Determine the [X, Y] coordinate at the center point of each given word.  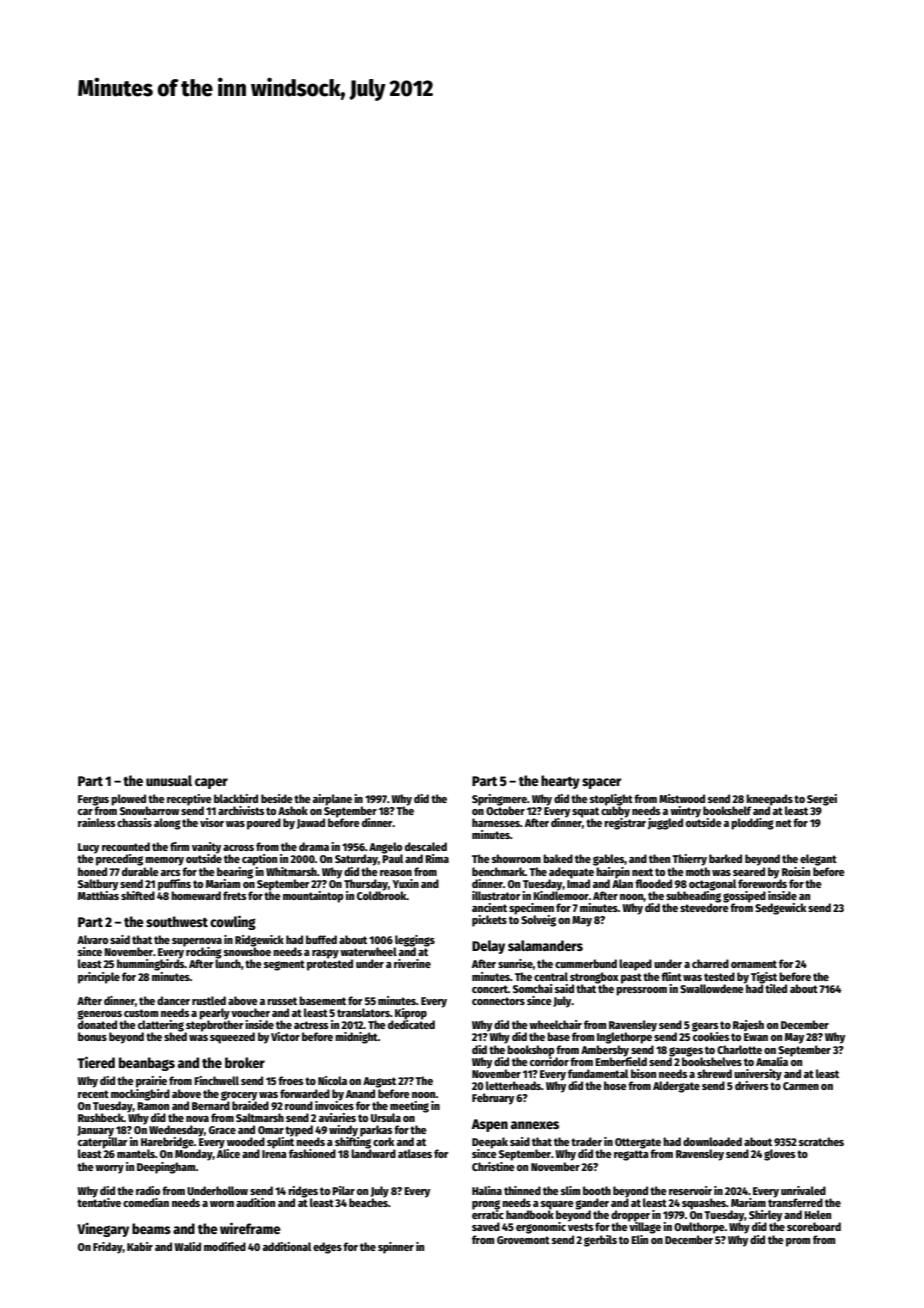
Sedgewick [780, 909]
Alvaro [92, 939]
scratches [821, 1141]
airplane [332, 800]
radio [148, 1190]
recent [93, 1094]
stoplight [611, 800]
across [238, 848]
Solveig [538, 921]
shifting [353, 1143]
